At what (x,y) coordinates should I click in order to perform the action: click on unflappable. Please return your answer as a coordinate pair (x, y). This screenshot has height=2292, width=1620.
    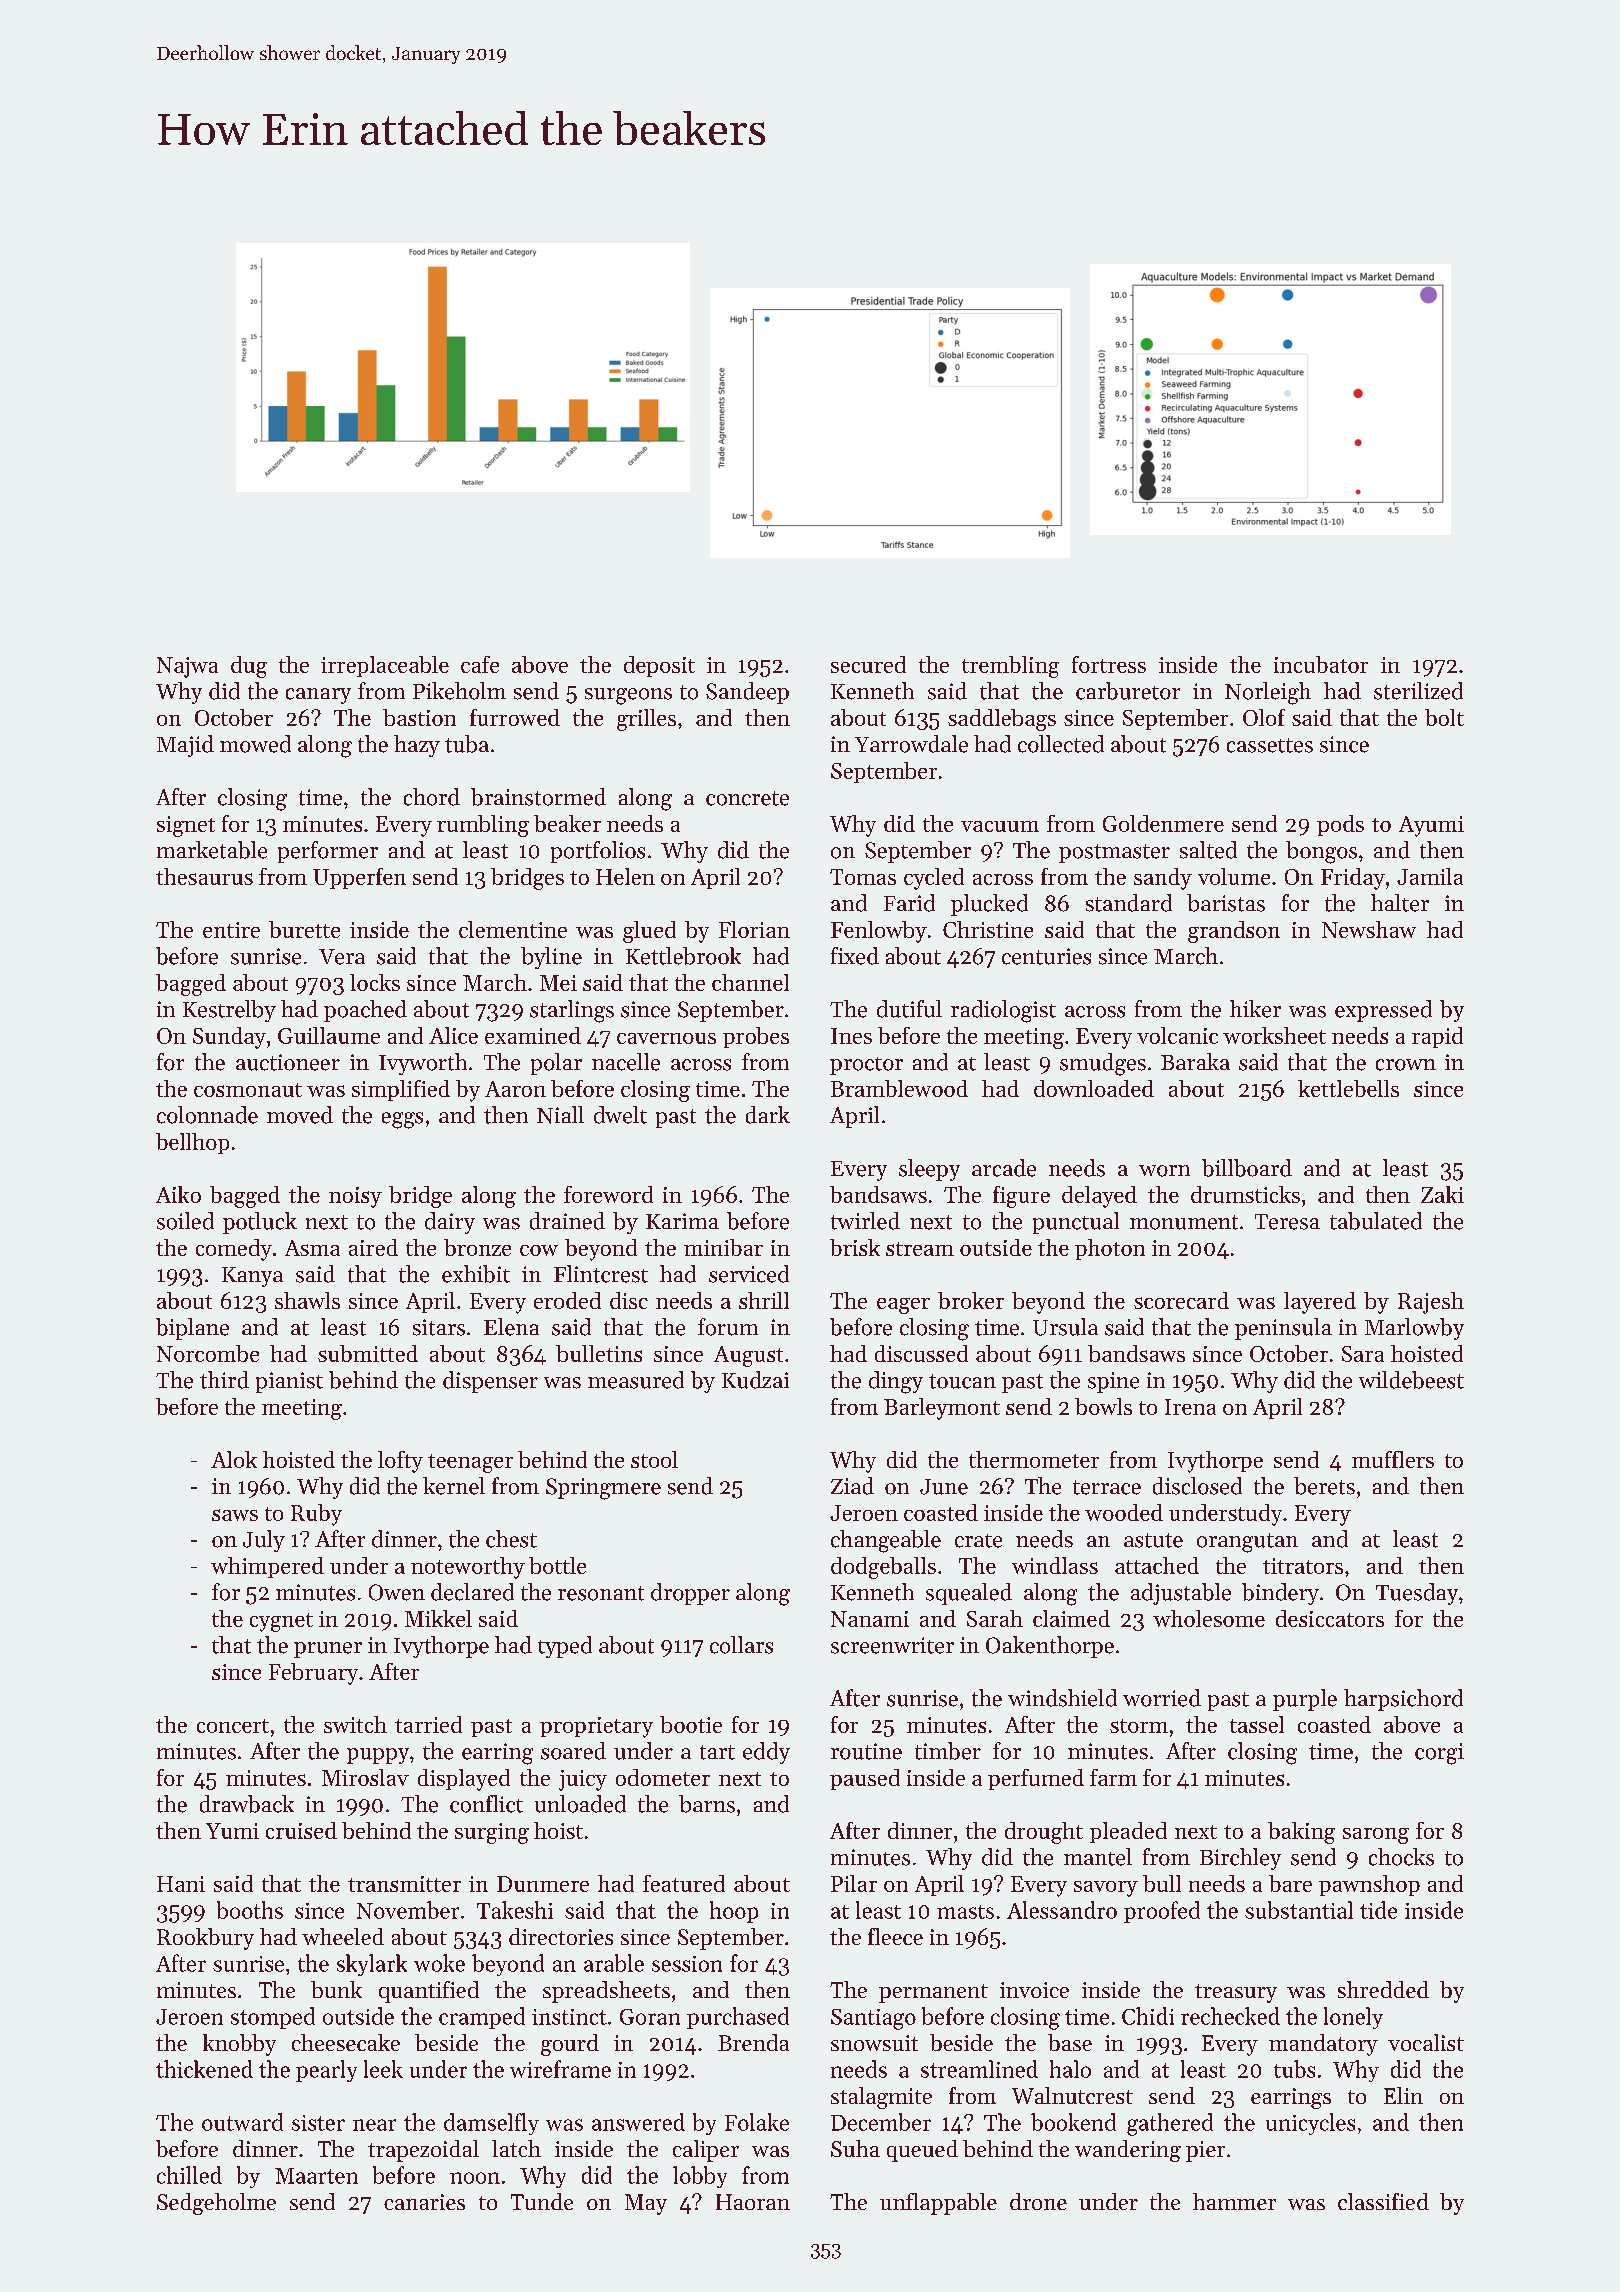
    Looking at the image, I should click on (938, 2204).
